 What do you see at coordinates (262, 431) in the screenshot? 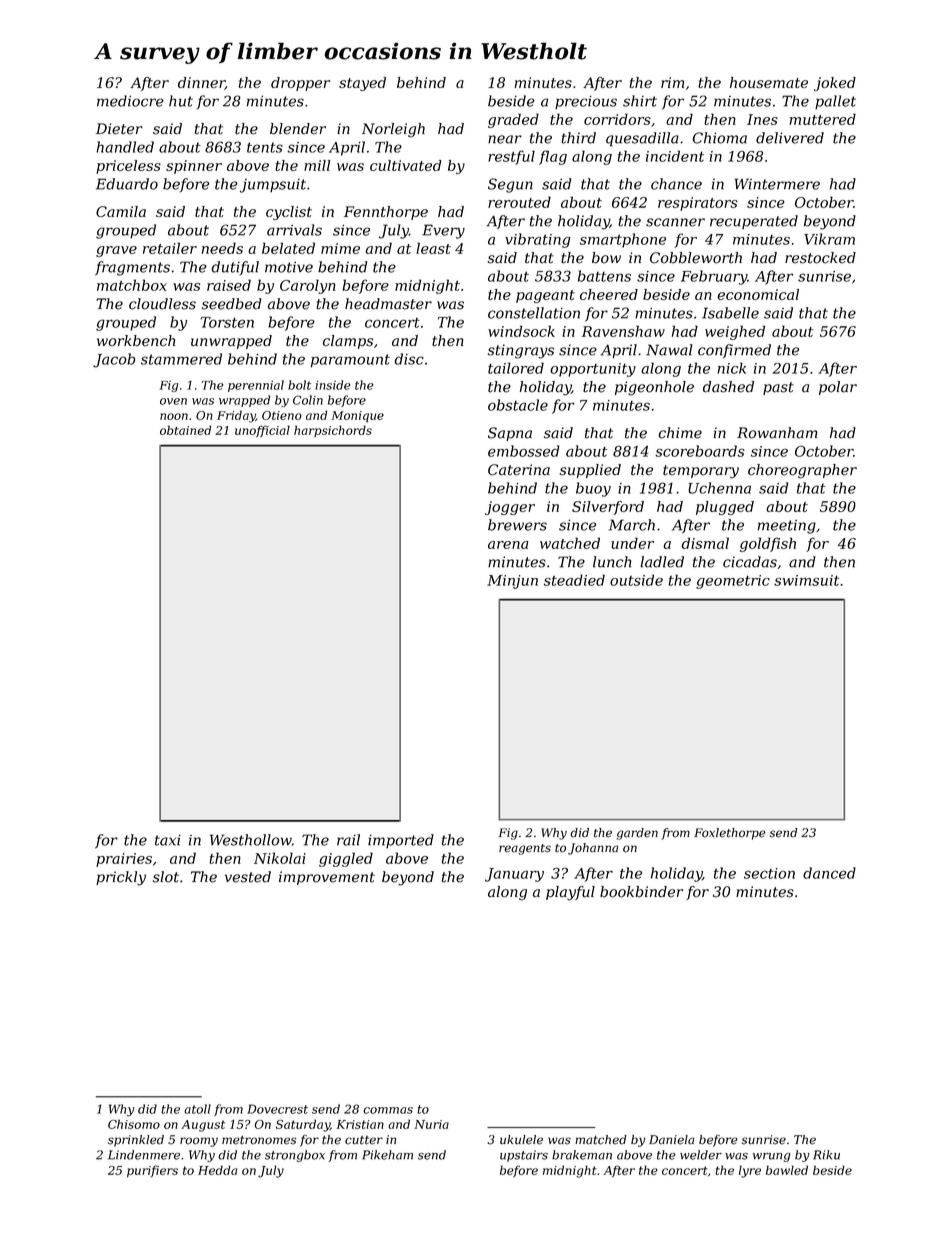
I see `unofficial` at bounding box center [262, 431].
